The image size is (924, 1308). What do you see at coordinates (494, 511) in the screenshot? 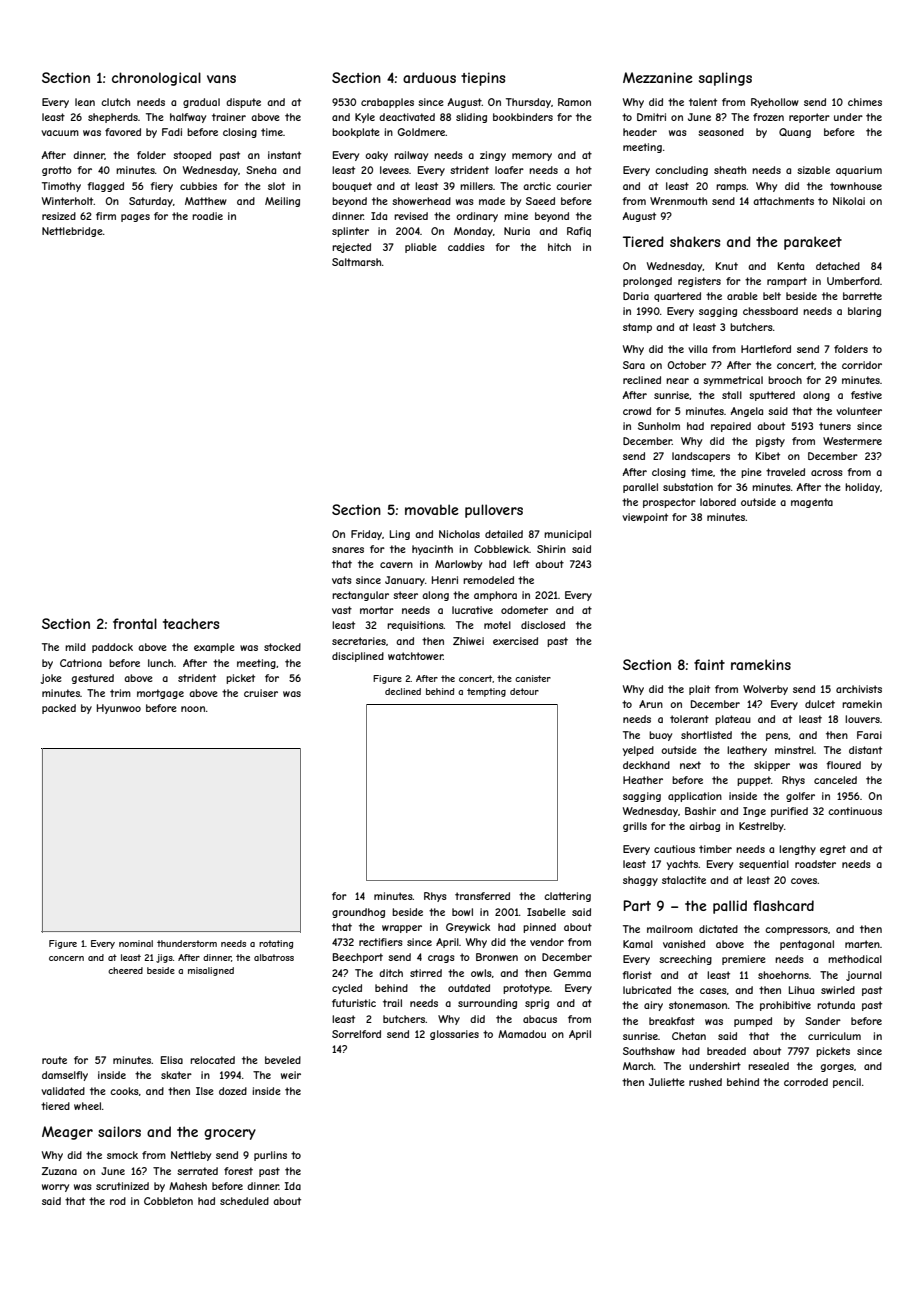
I see `pullovers` at bounding box center [494, 511].
